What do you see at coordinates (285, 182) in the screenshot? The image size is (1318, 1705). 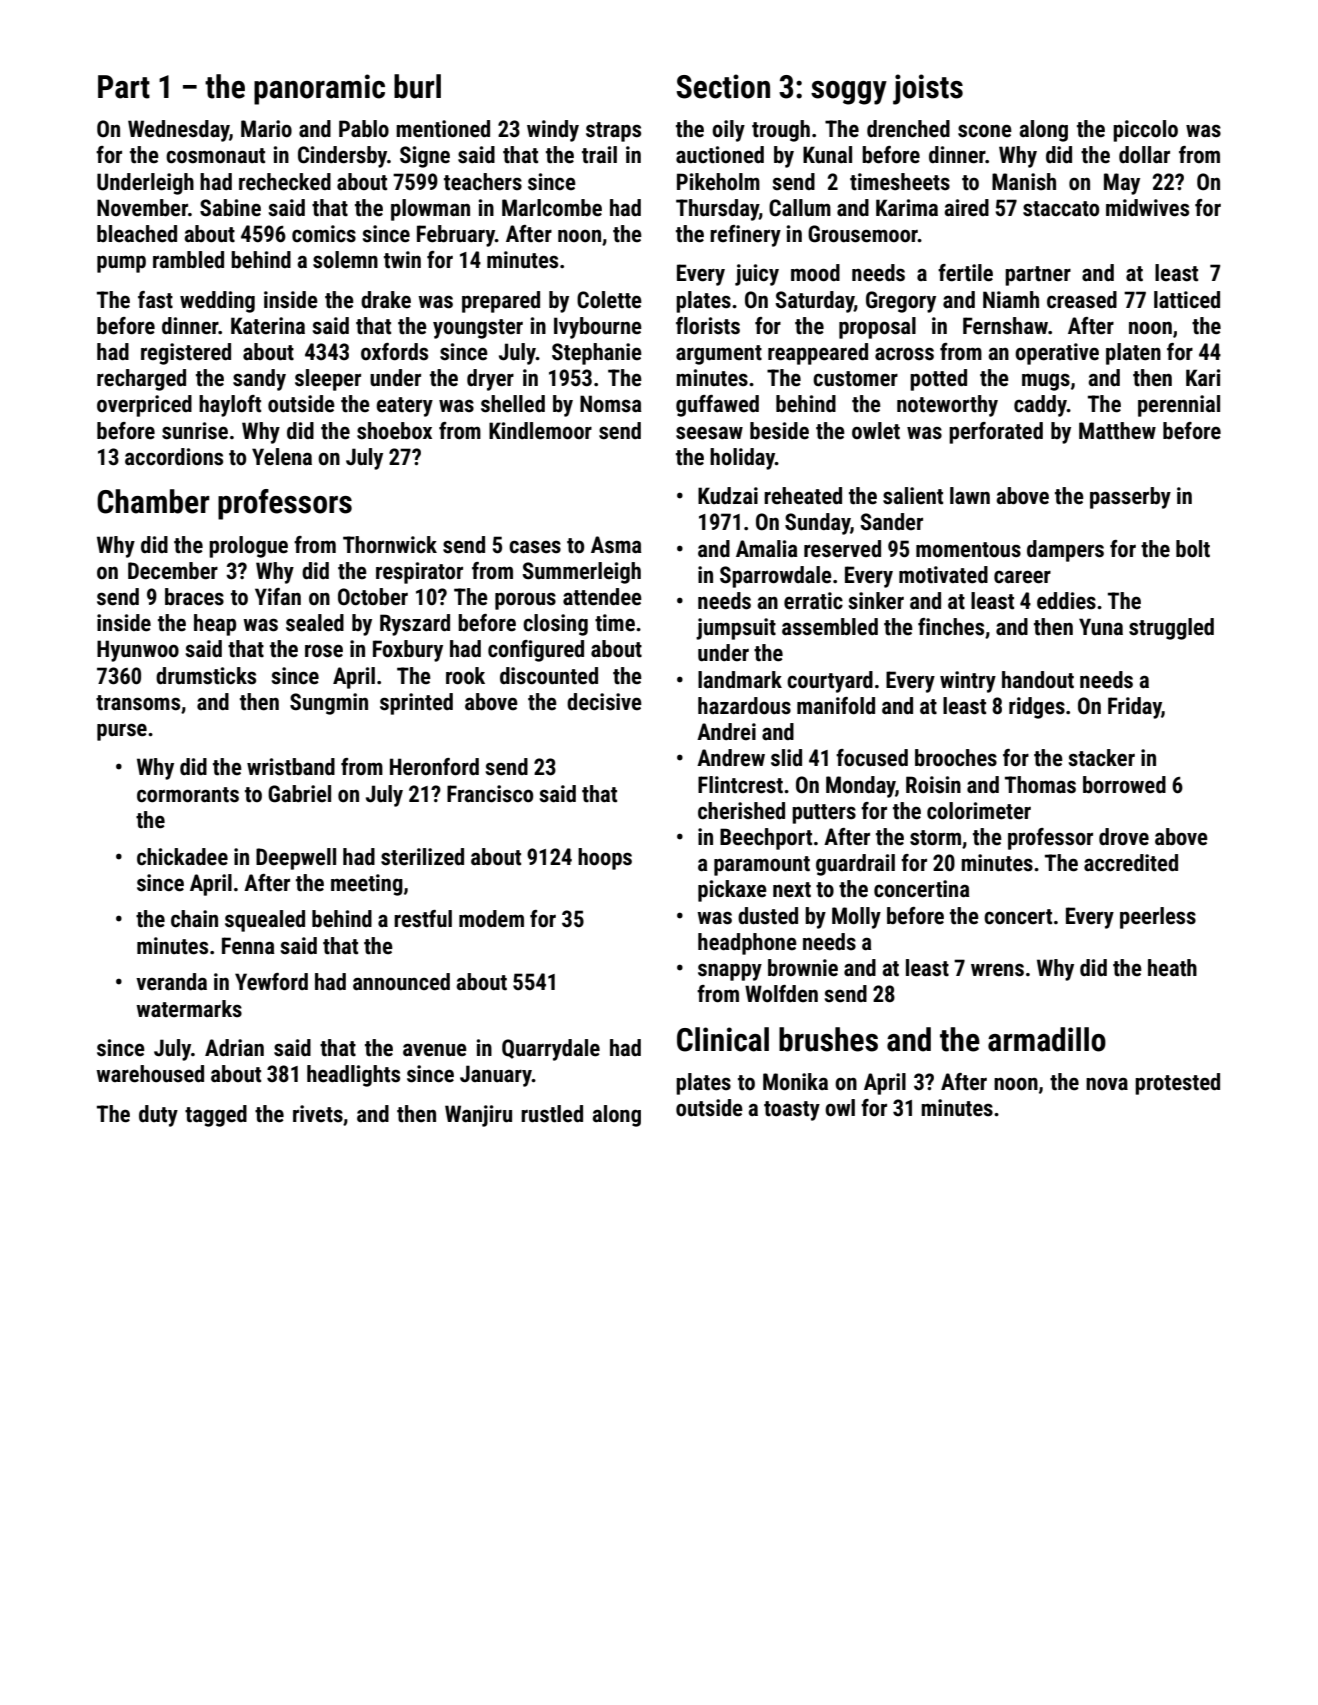 I see `rechecked` at bounding box center [285, 182].
